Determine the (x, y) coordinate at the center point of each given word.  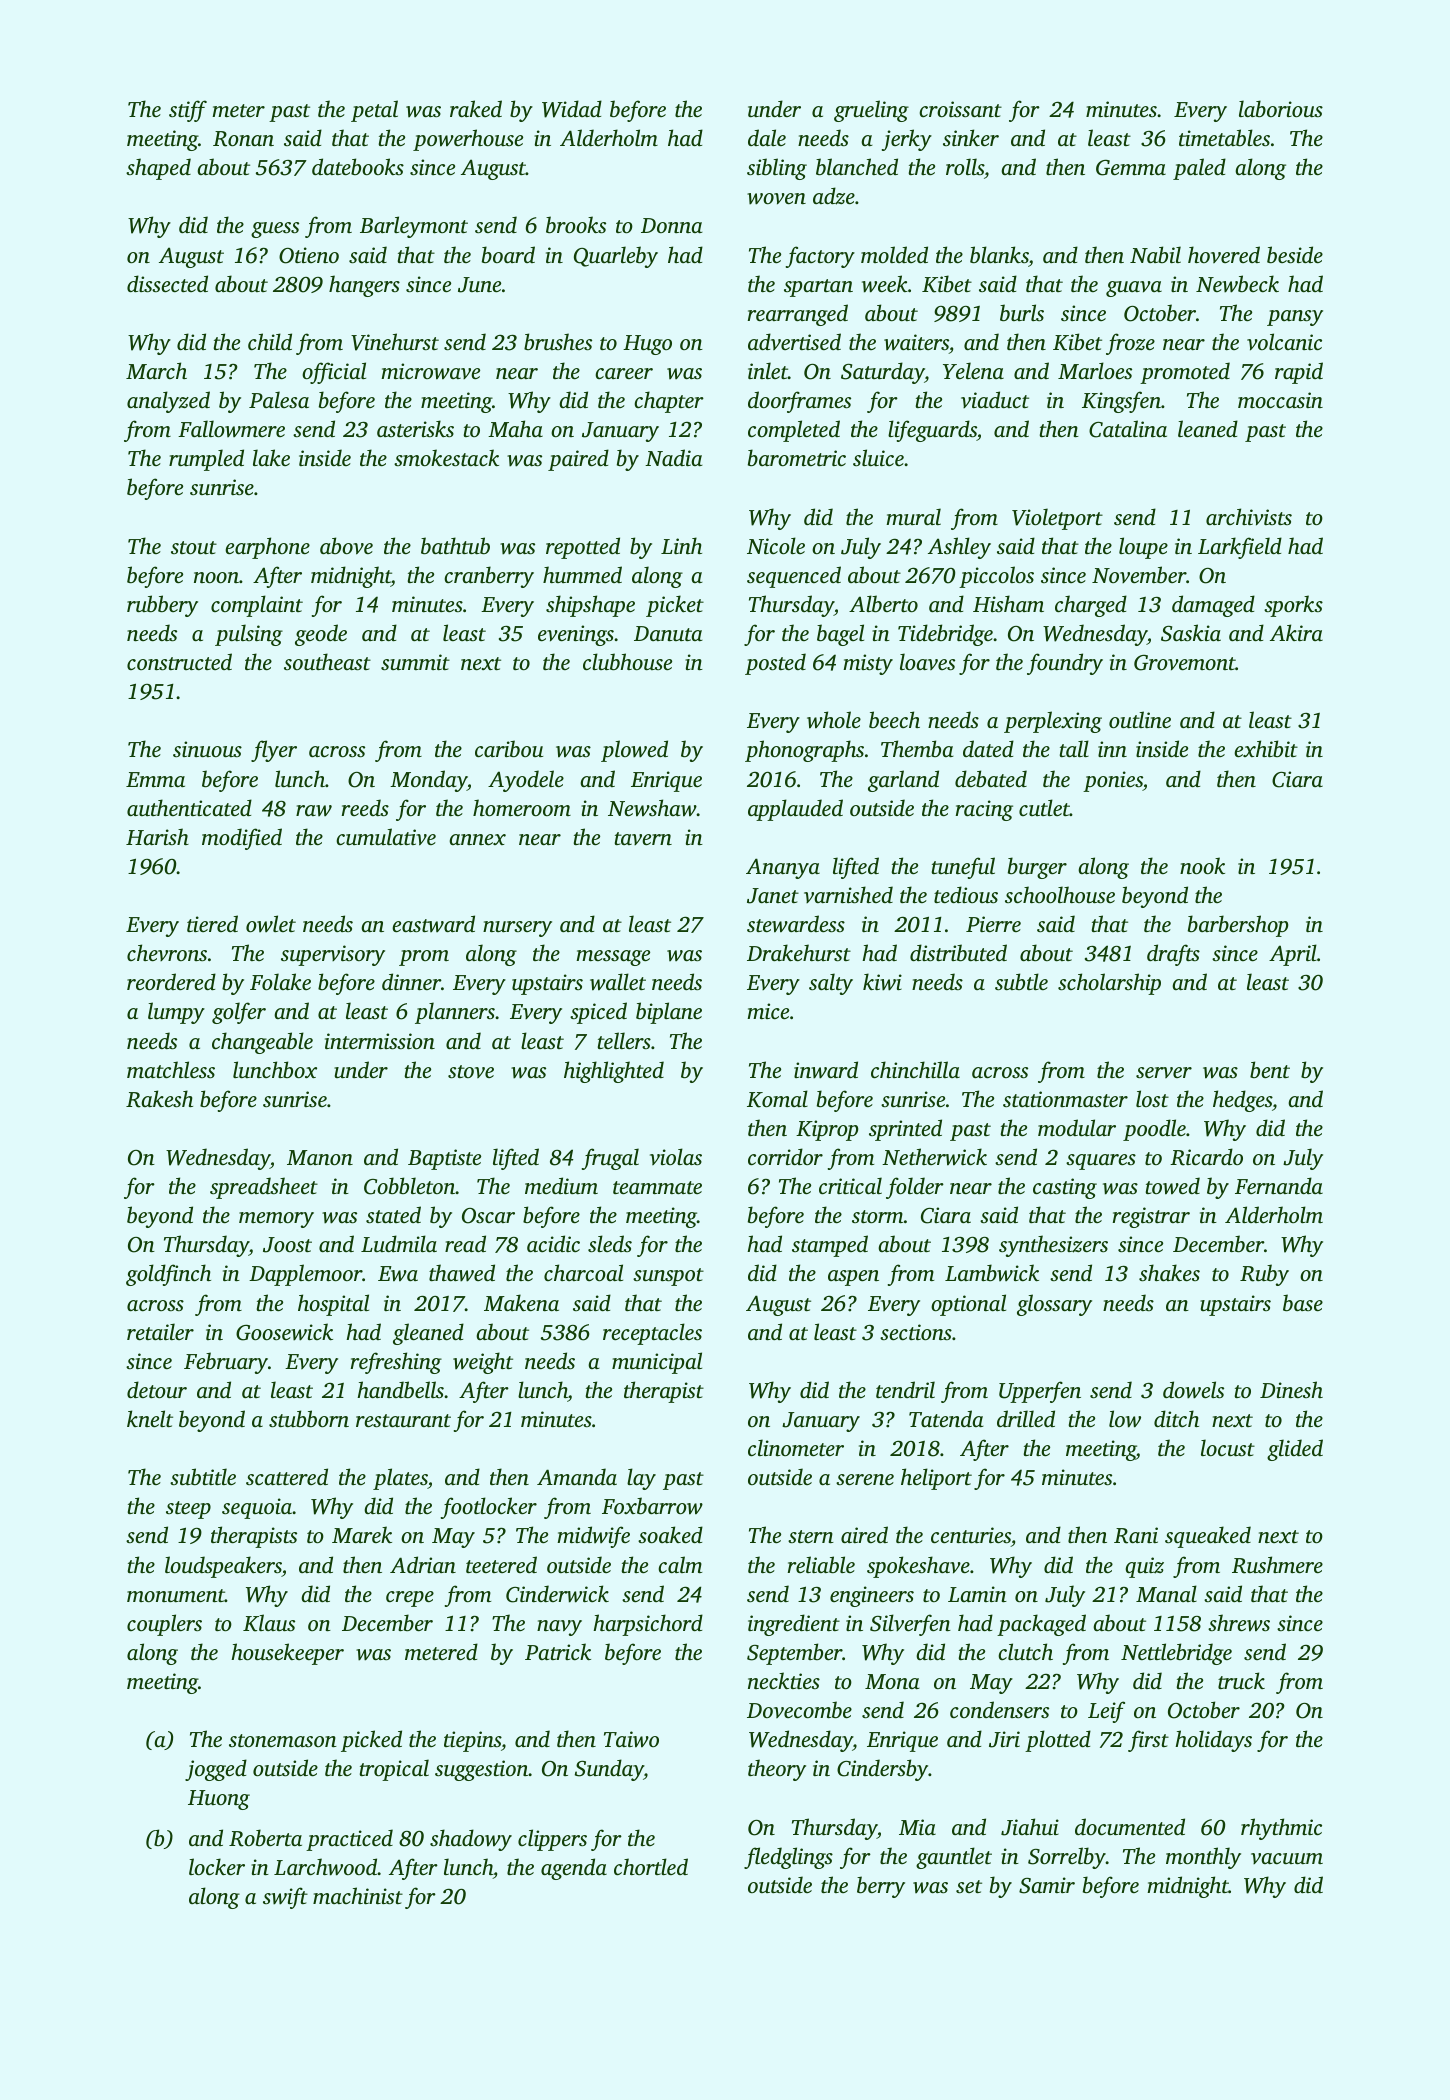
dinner (411, 981)
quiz (1144, 1567)
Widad (572, 109)
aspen (853, 1278)
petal (374, 111)
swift (285, 1898)
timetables (1224, 137)
